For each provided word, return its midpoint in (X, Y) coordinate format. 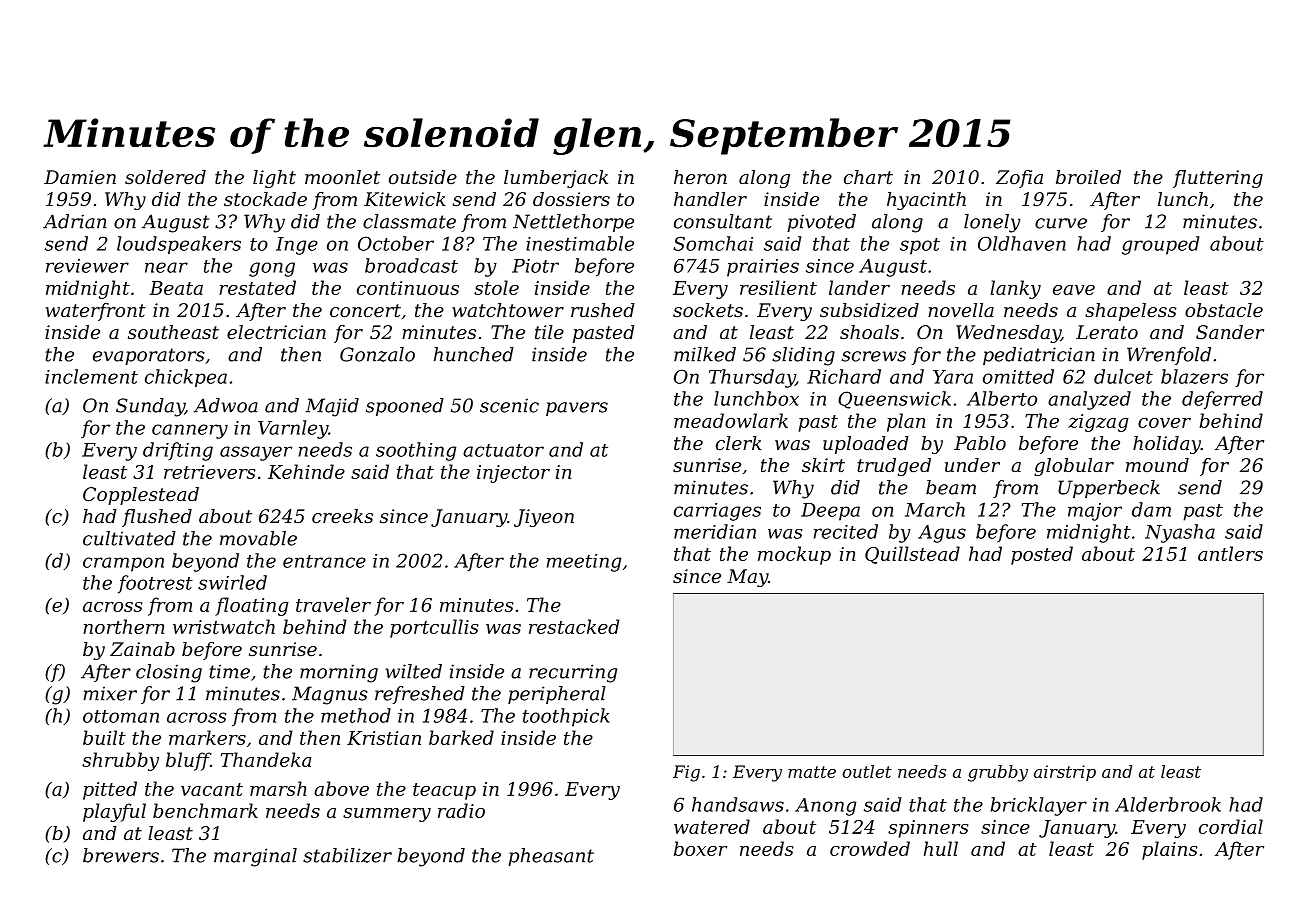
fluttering (1218, 179)
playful (114, 812)
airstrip (1065, 773)
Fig (686, 773)
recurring (573, 673)
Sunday (150, 407)
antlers (1230, 553)
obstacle (1224, 310)
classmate (409, 221)
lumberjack (556, 179)
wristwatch (224, 626)
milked (705, 354)
